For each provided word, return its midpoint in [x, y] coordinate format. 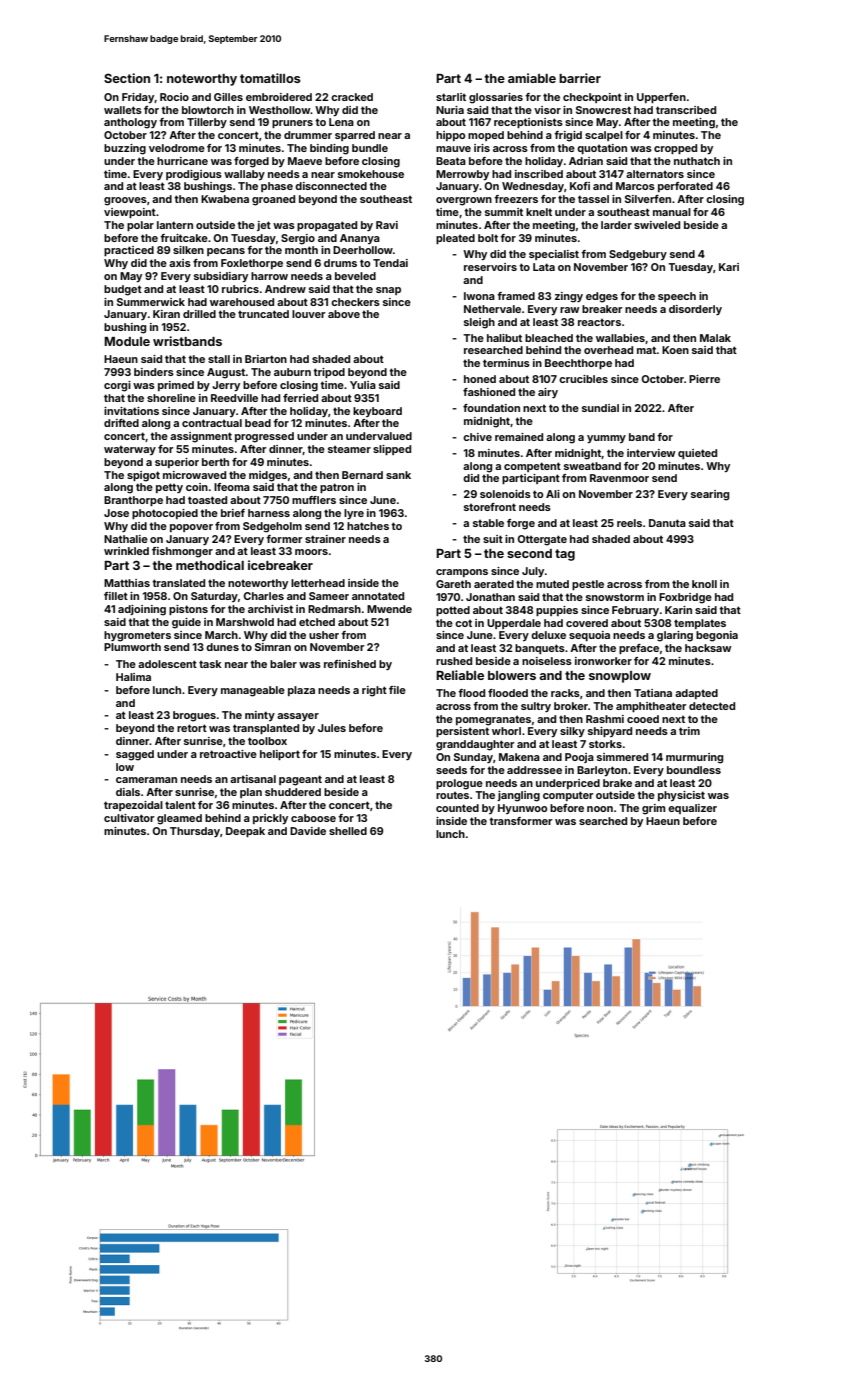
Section [127, 78]
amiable [532, 78]
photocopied [165, 514]
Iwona [479, 296]
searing [710, 495]
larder [616, 225]
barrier [580, 78]
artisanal [253, 779]
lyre [354, 514]
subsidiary [221, 277]
